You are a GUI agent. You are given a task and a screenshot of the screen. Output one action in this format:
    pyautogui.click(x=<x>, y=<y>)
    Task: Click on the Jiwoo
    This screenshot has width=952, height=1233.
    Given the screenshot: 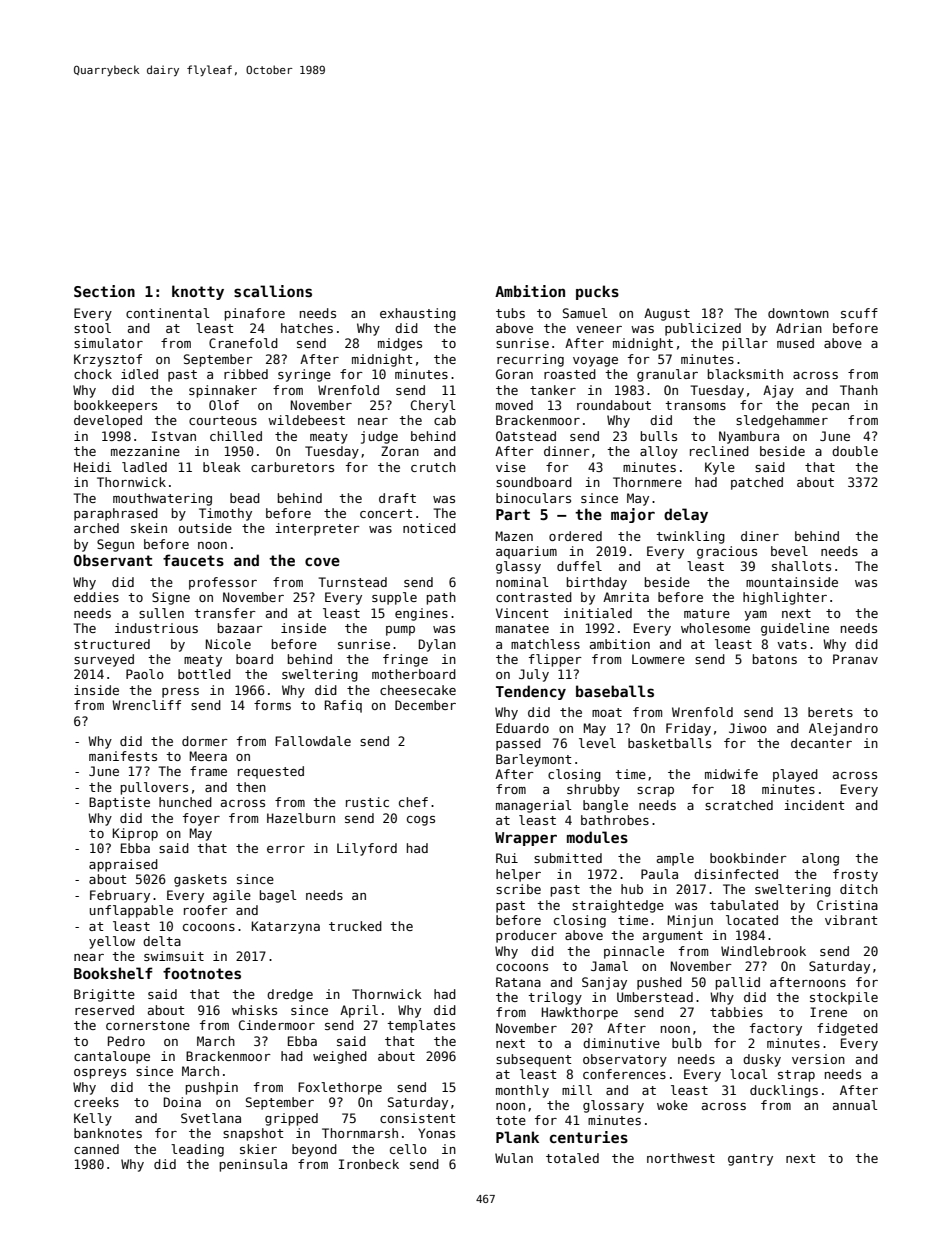 What is the action you would take?
    pyautogui.click(x=748, y=728)
